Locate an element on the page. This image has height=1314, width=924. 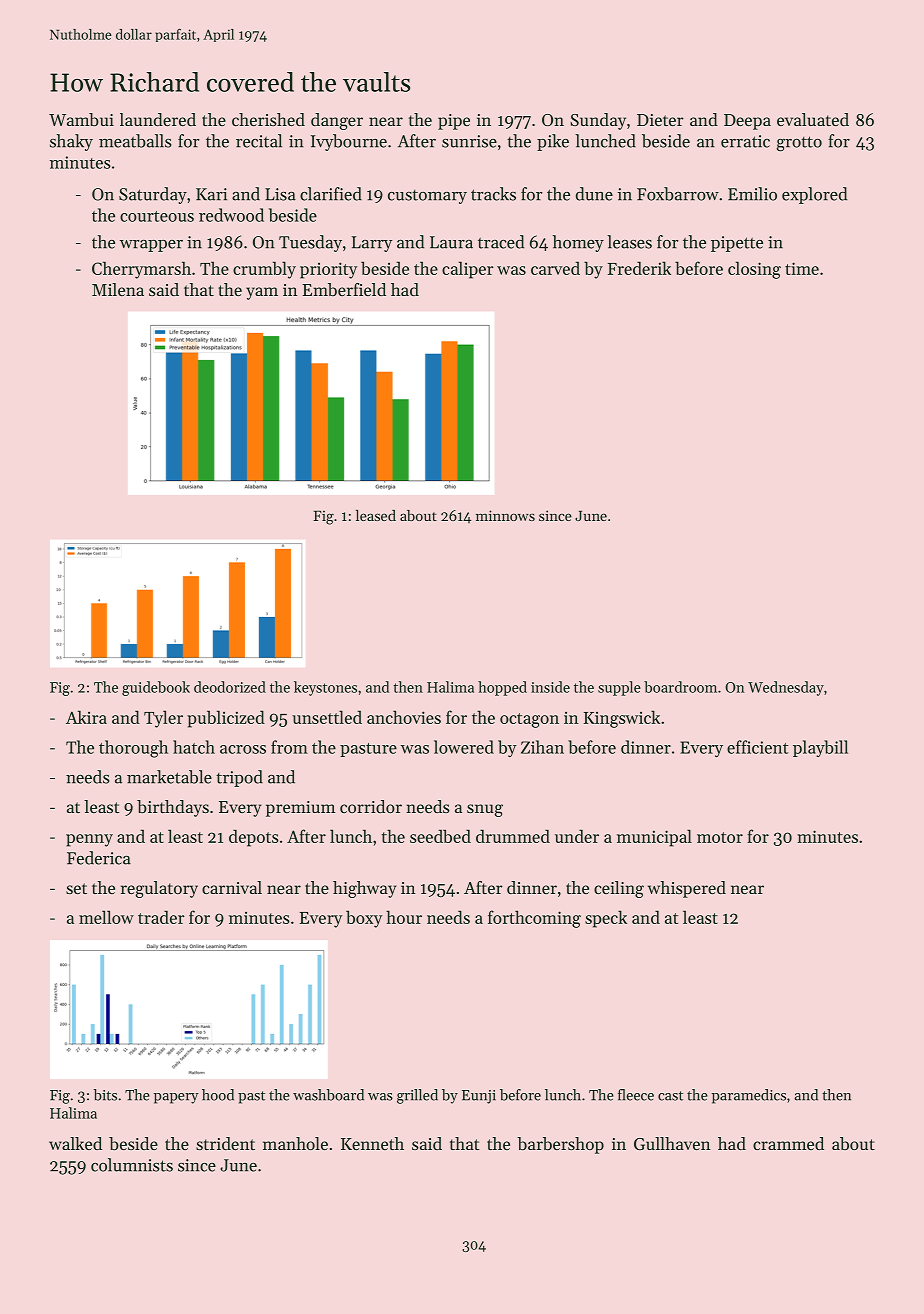
Gullhaven is located at coordinates (672, 1143).
